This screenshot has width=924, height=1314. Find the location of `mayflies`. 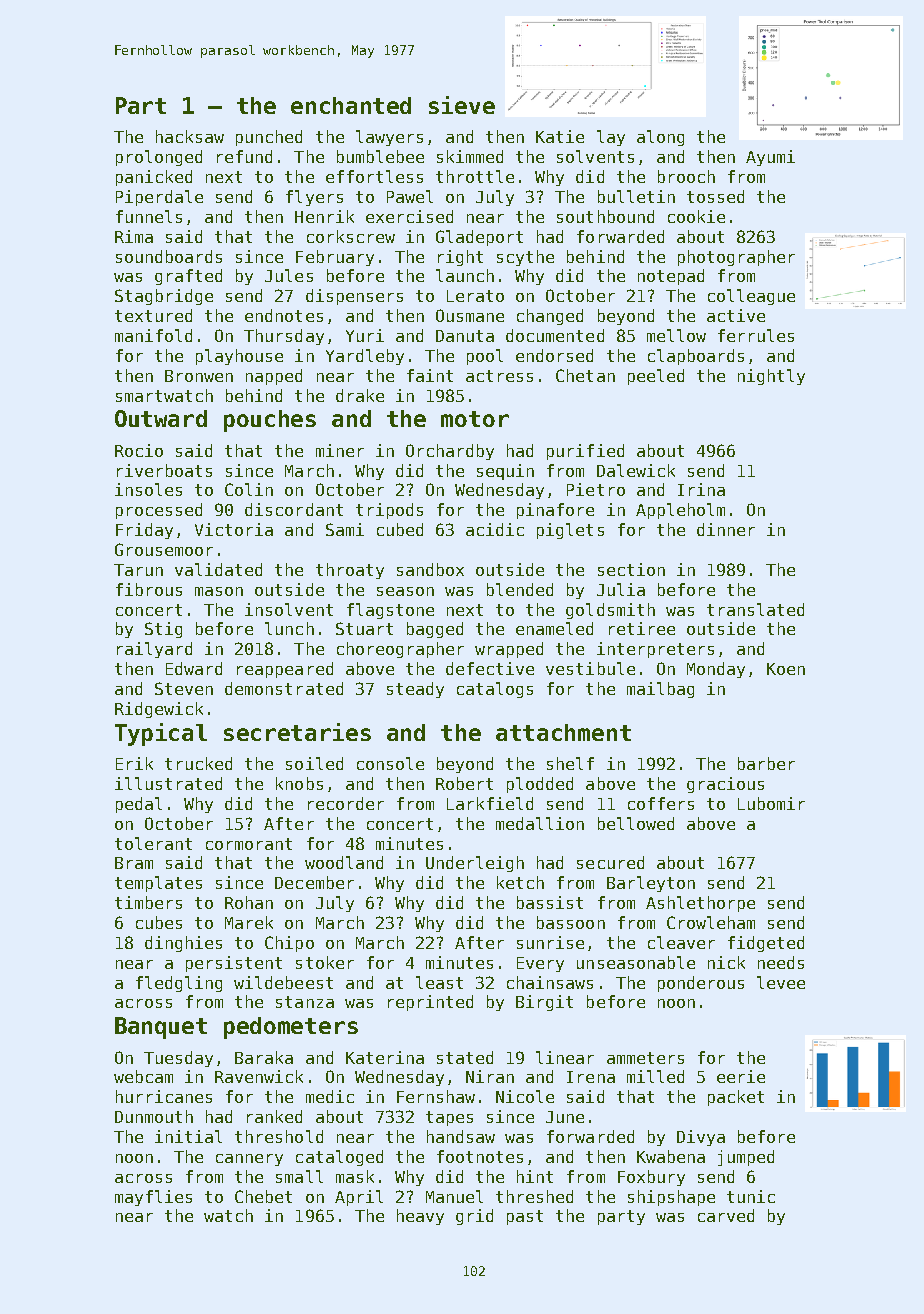

mayflies is located at coordinates (153, 1198).
